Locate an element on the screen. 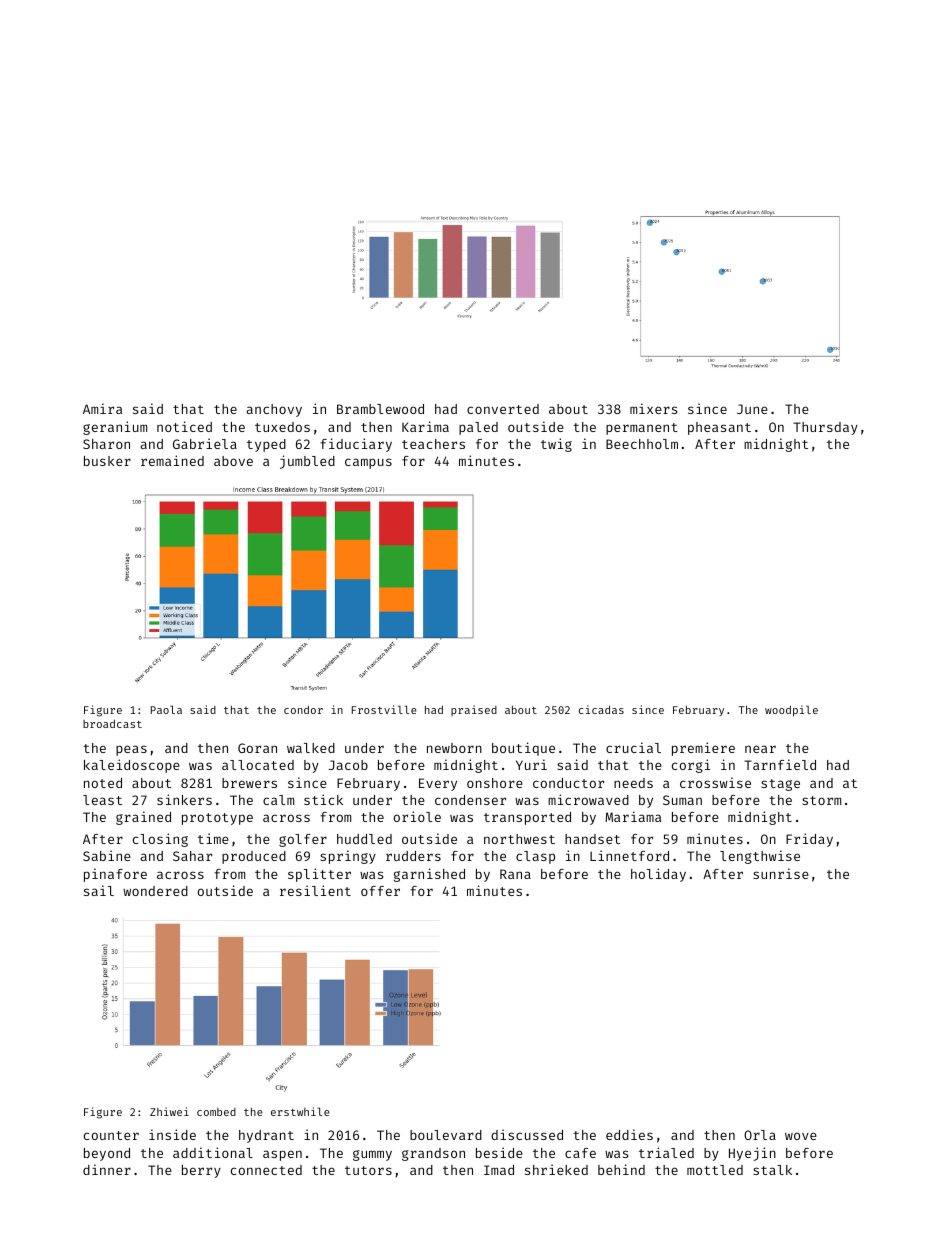 The width and height of the screenshot is (952, 1233). wove is located at coordinates (801, 1136).
